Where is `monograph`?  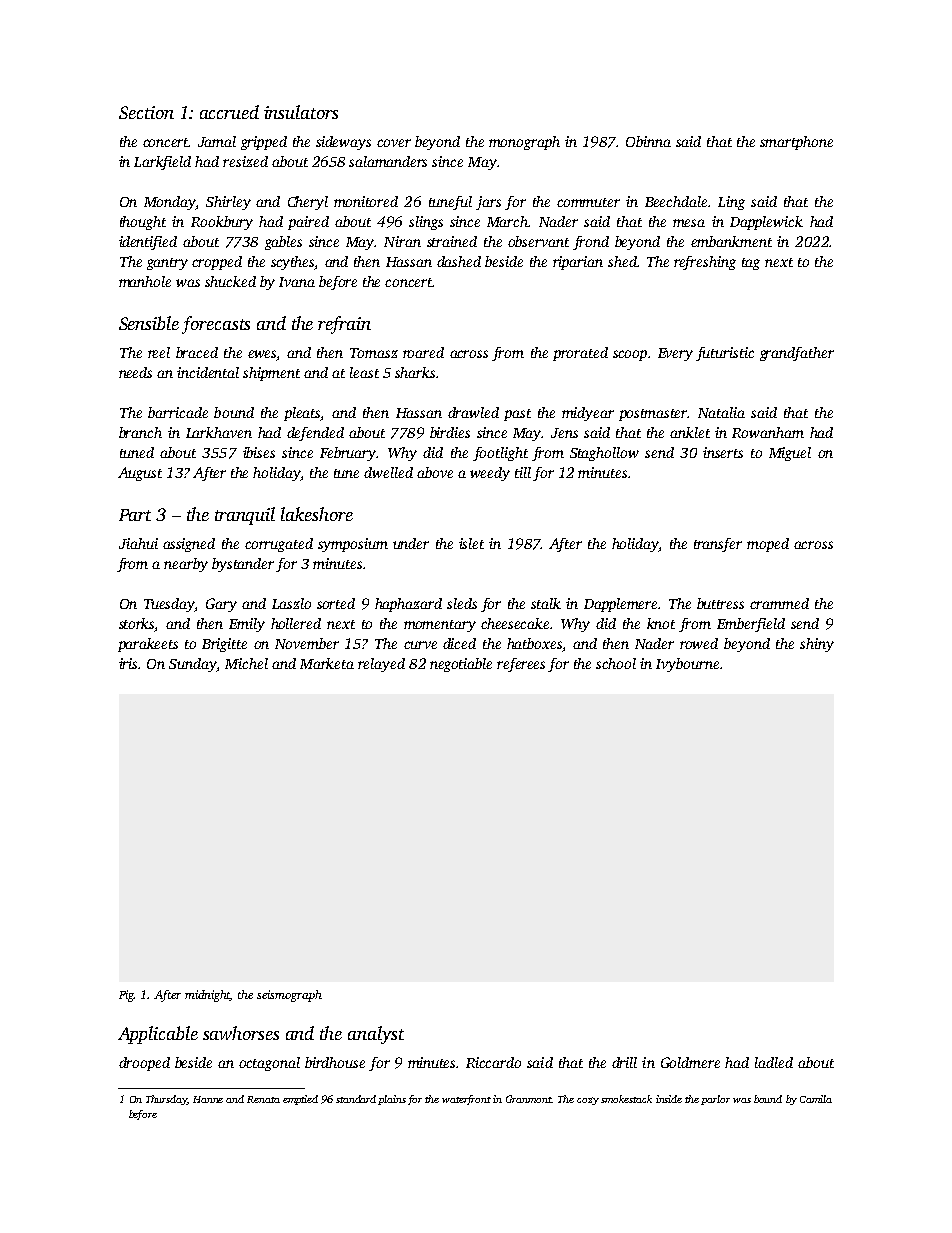
monograph is located at coordinates (524, 143).
